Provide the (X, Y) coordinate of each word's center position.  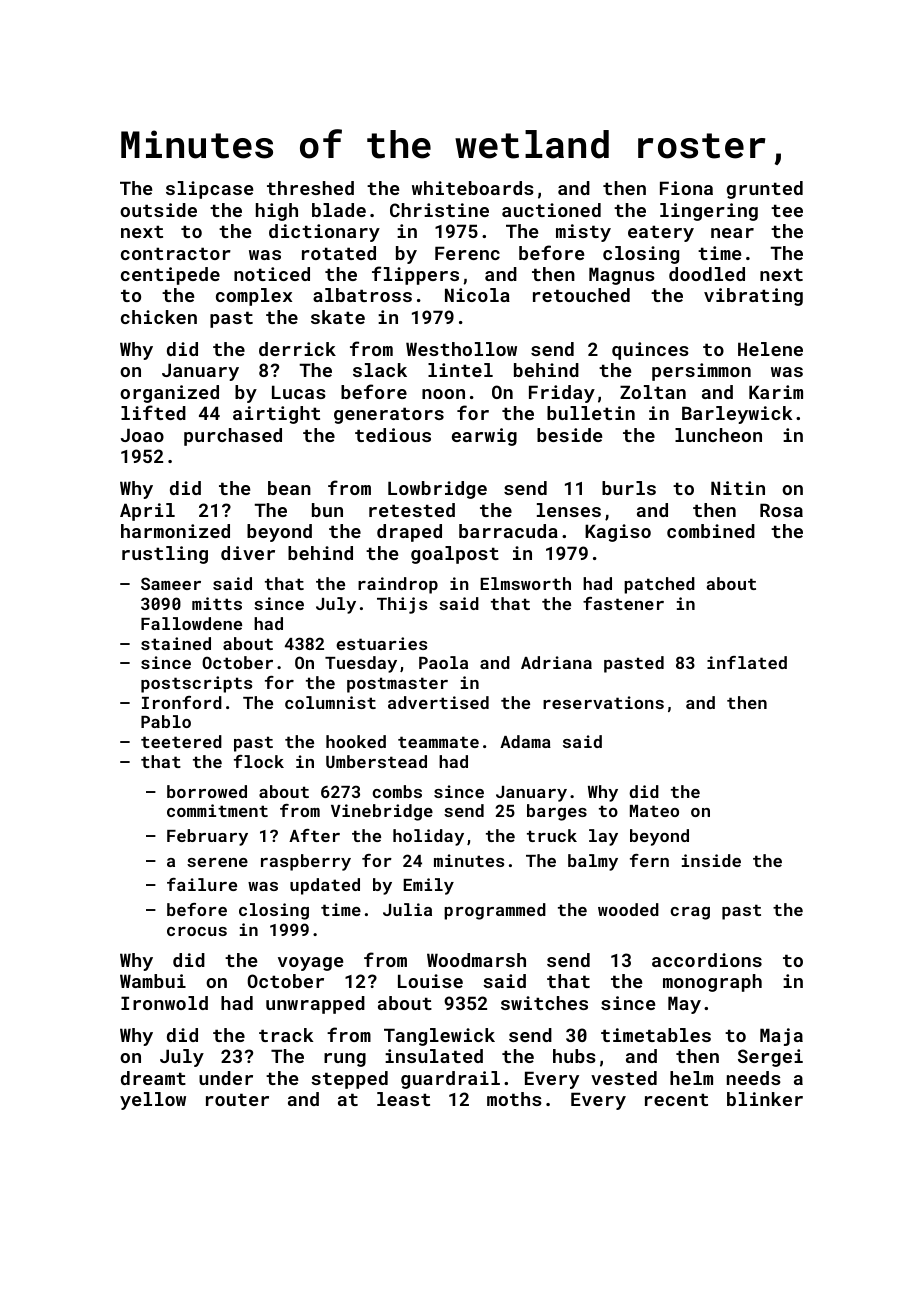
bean (289, 488)
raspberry (306, 862)
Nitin (738, 488)
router (237, 1099)
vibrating (753, 297)
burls (629, 488)
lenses (569, 510)
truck (552, 835)
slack (380, 370)
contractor (176, 253)
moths (514, 1099)
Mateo (654, 811)
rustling (165, 555)
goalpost (455, 555)
